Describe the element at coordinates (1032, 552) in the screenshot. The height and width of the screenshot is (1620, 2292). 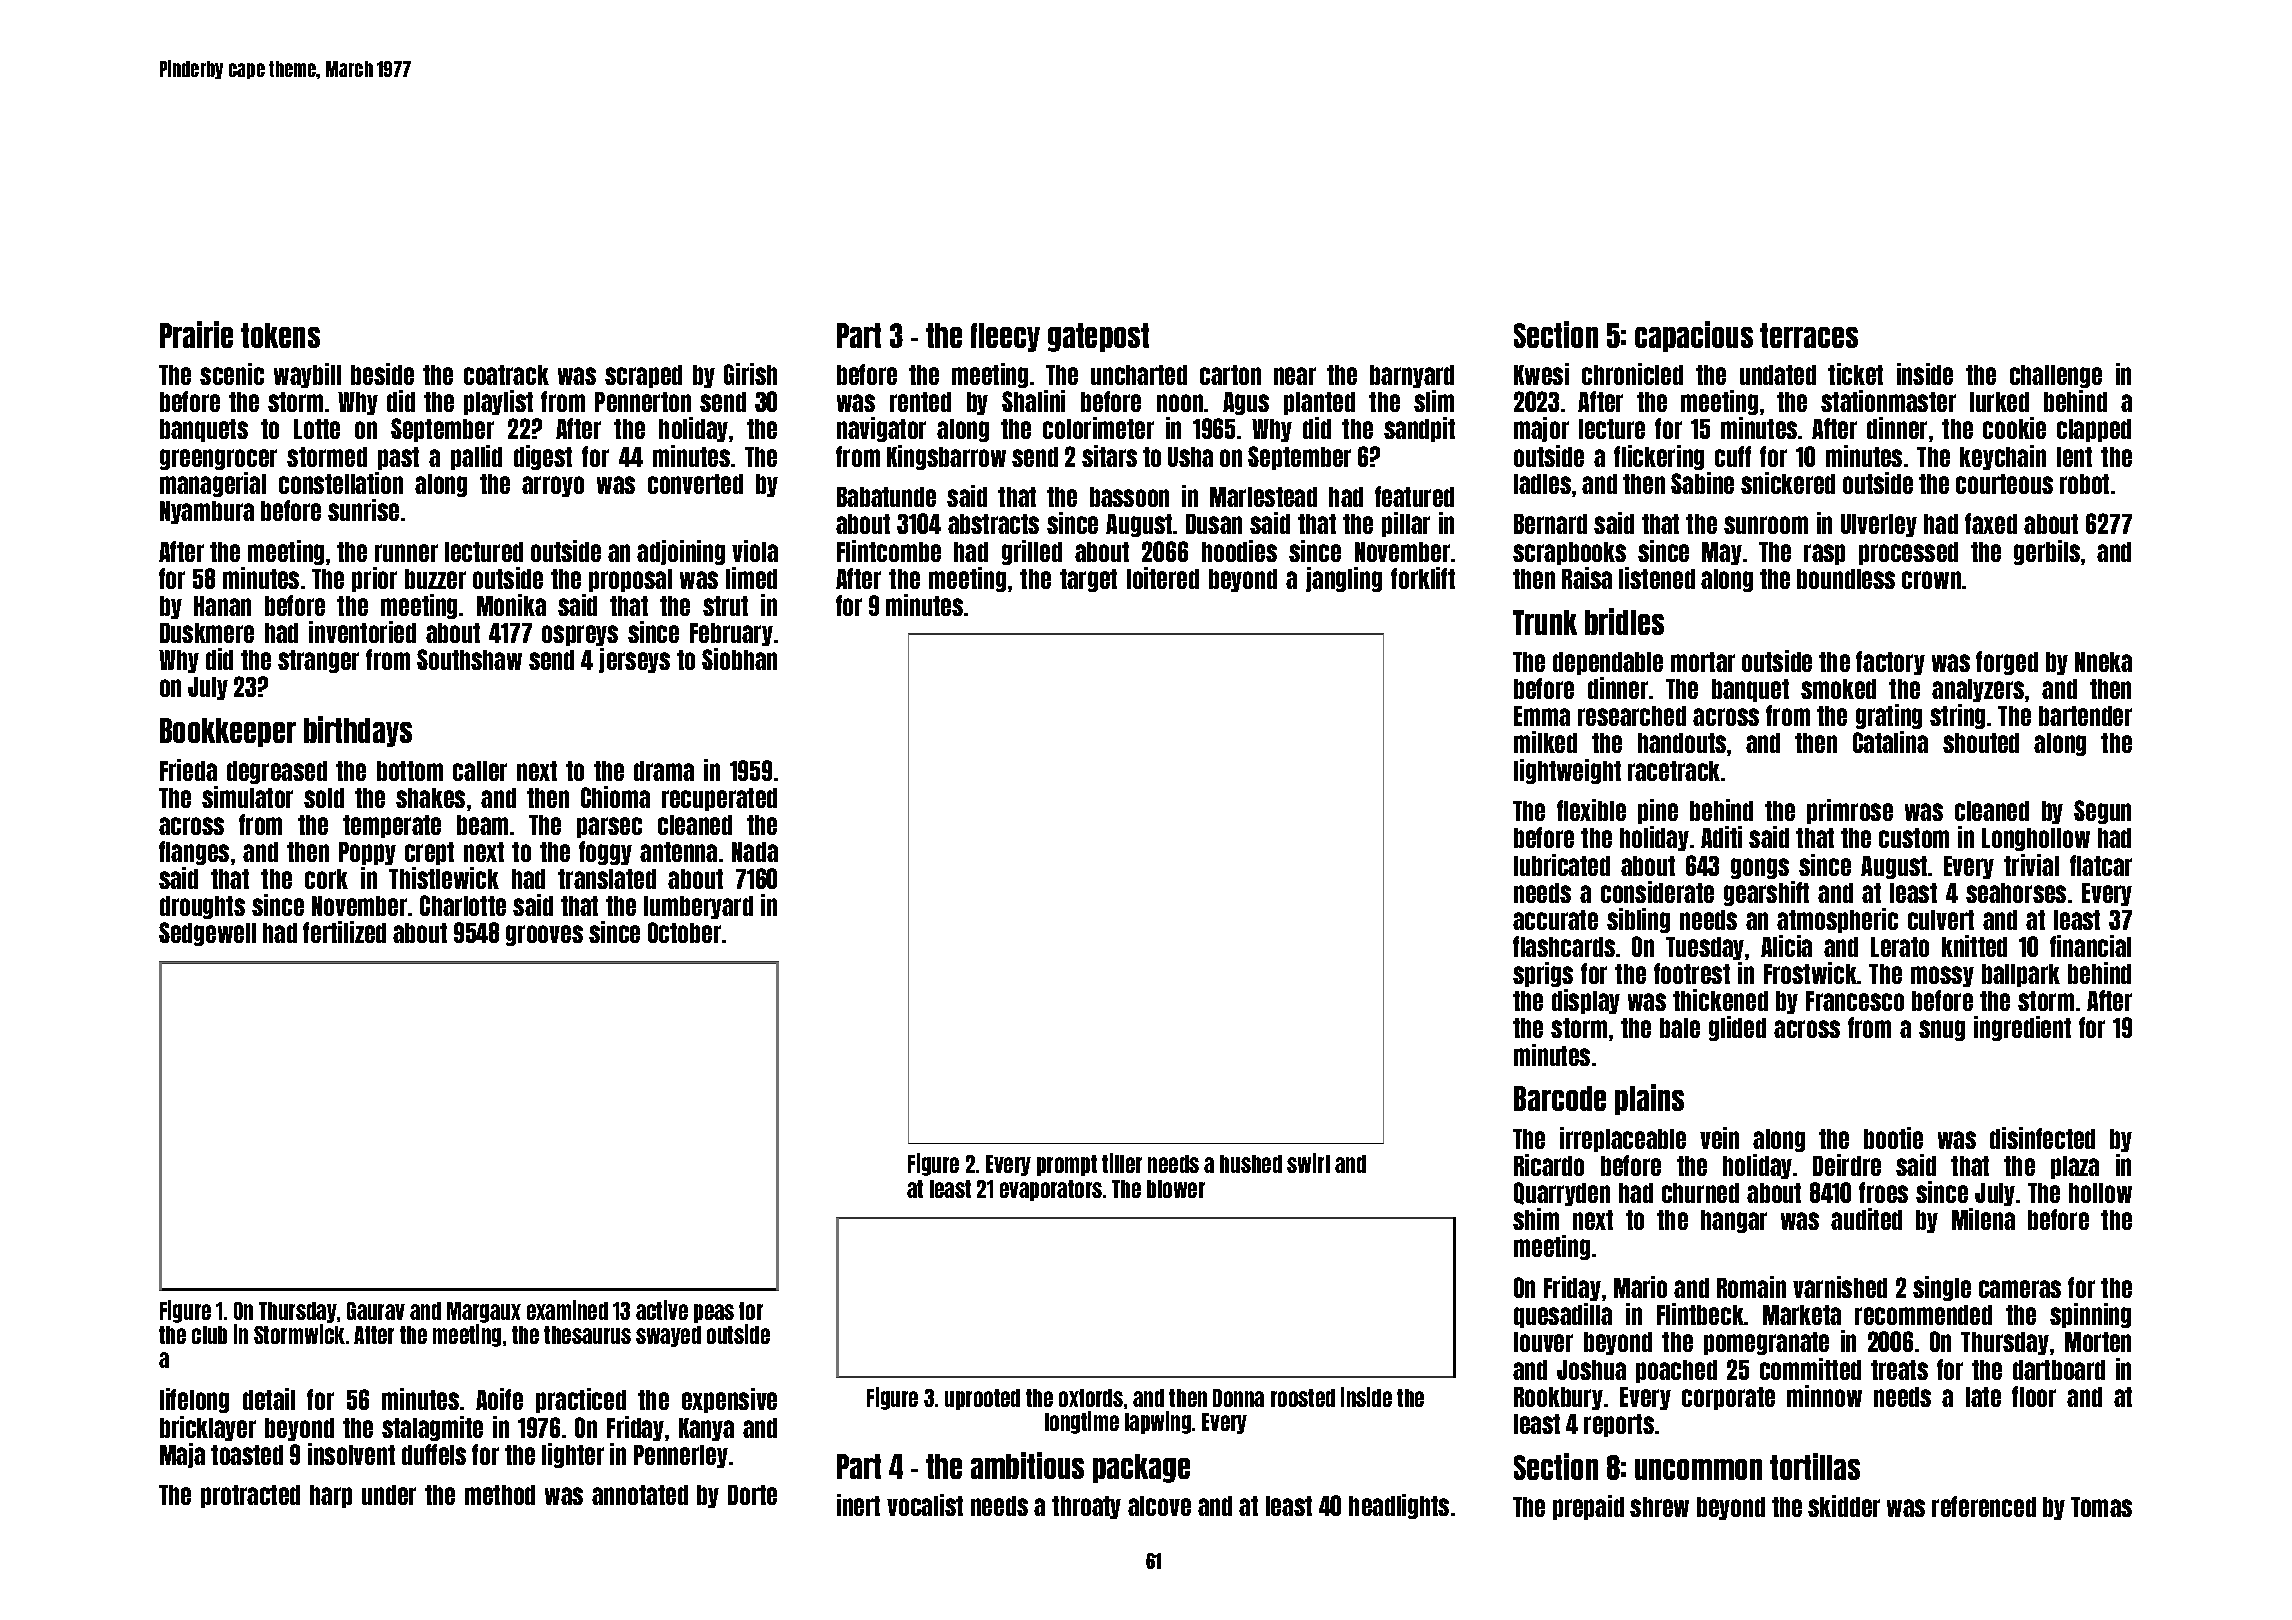
I see `grilled` at that location.
